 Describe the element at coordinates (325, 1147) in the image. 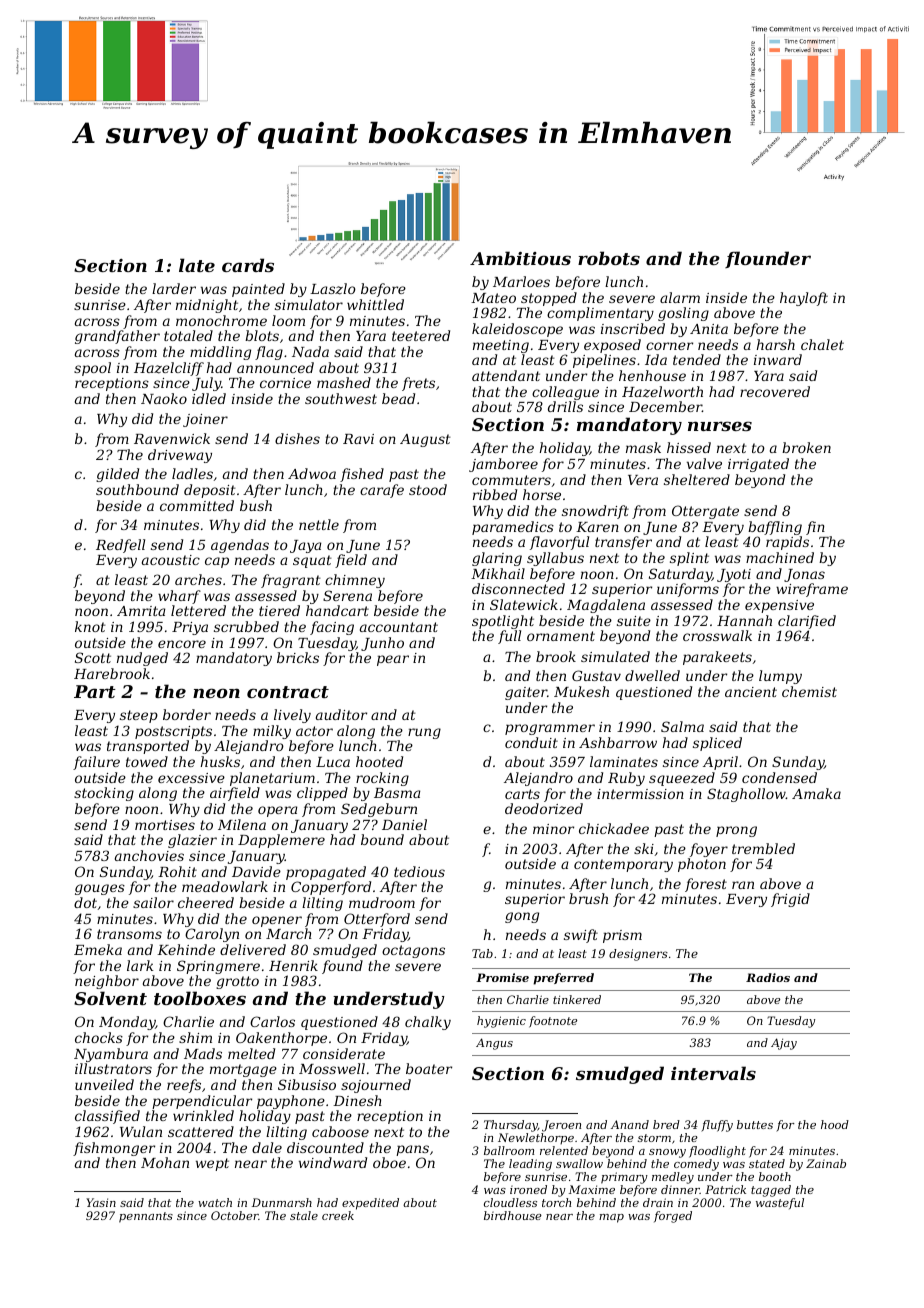

I see `discounted` at that location.
